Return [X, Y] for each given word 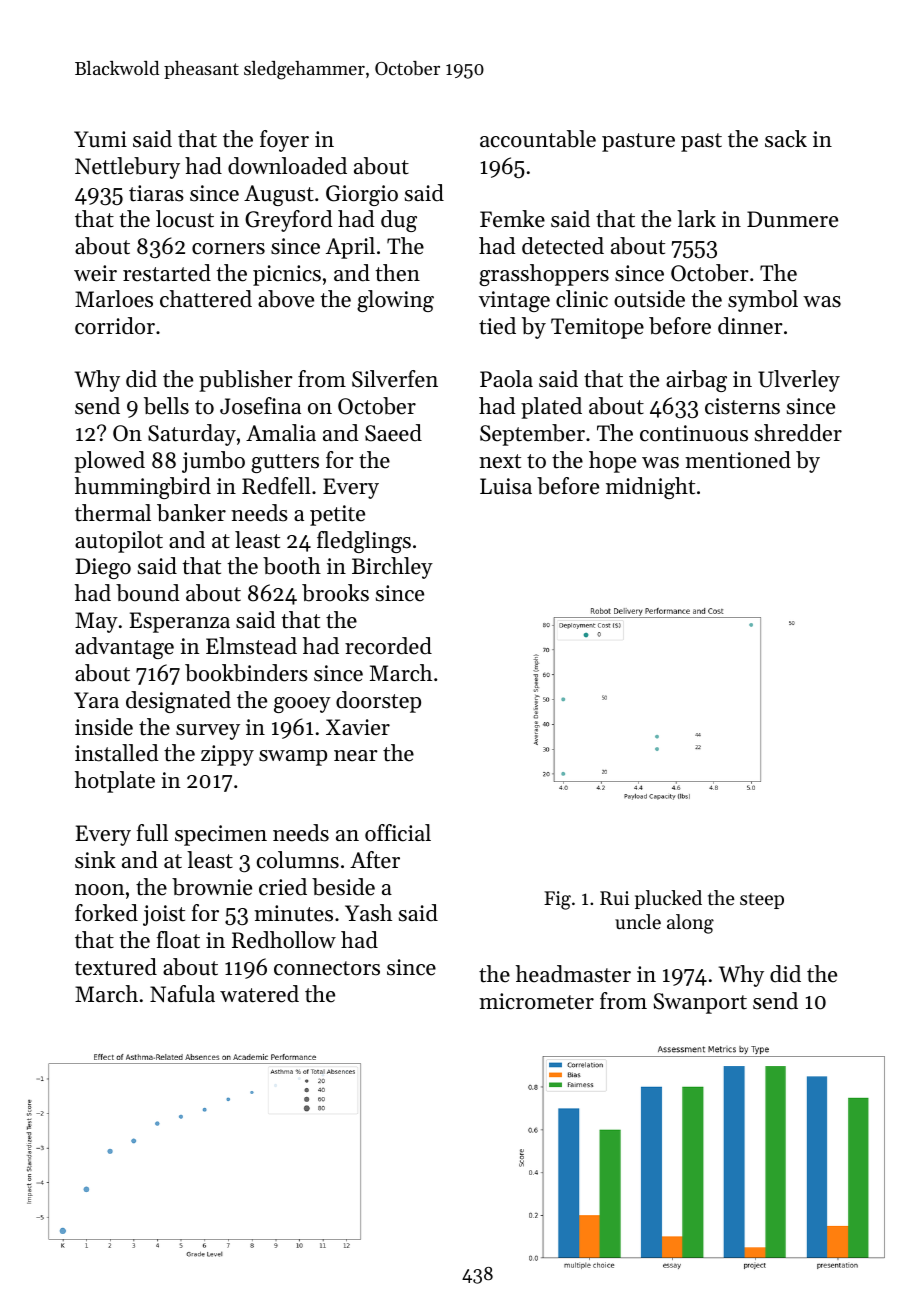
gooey [302, 705]
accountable [538, 139]
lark [696, 218]
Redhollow [284, 940]
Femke [512, 219]
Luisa [506, 486]
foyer [284, 141]
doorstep [378, 702]
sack [786, 139]
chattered [206, 299]
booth [292, 566]
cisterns [742, 406]
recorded [388, 646]
